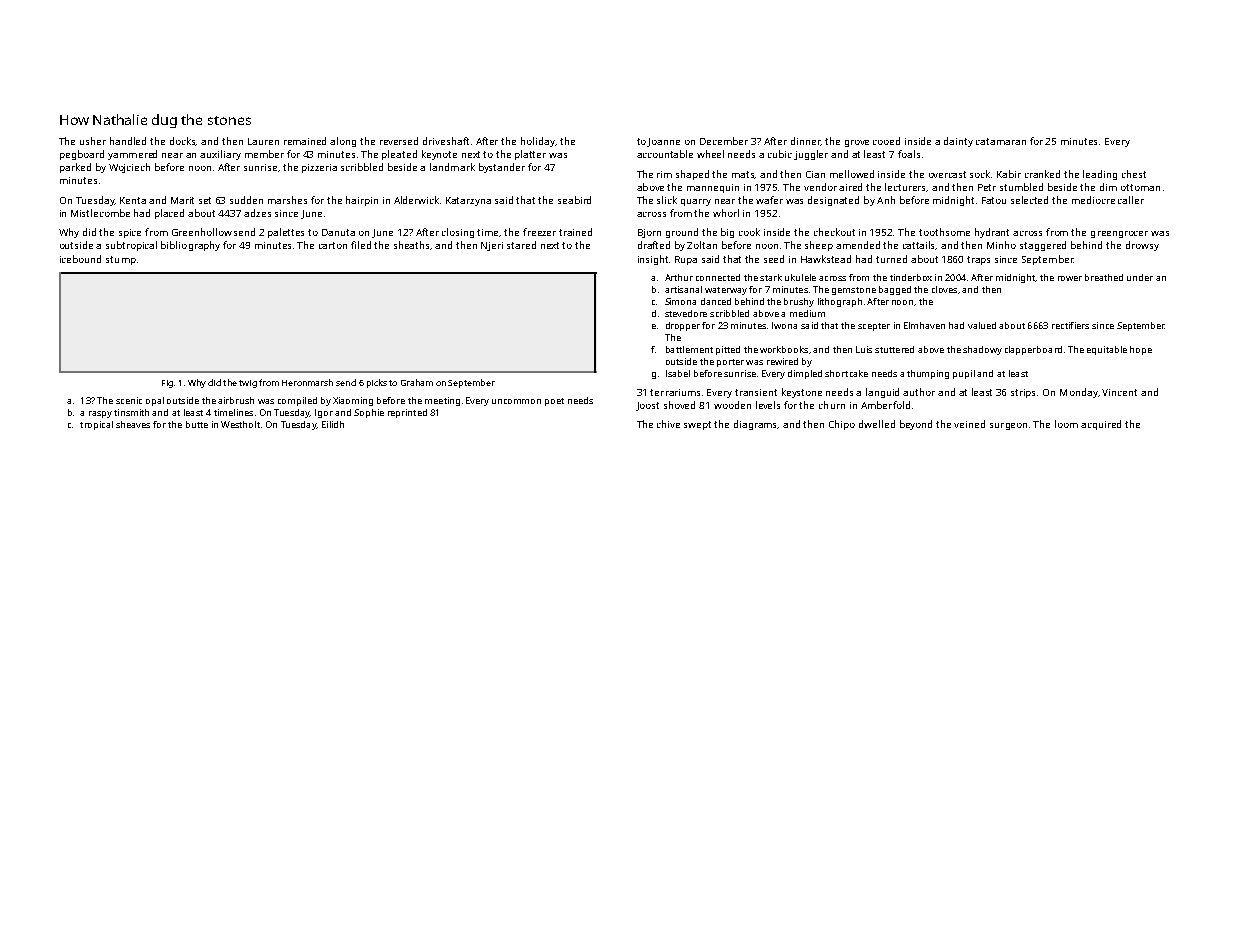 The image size is (1233, 952). What do you see at coordinates (697, 425) in the image?
I see `swept` at bounding box center [697, 425].
